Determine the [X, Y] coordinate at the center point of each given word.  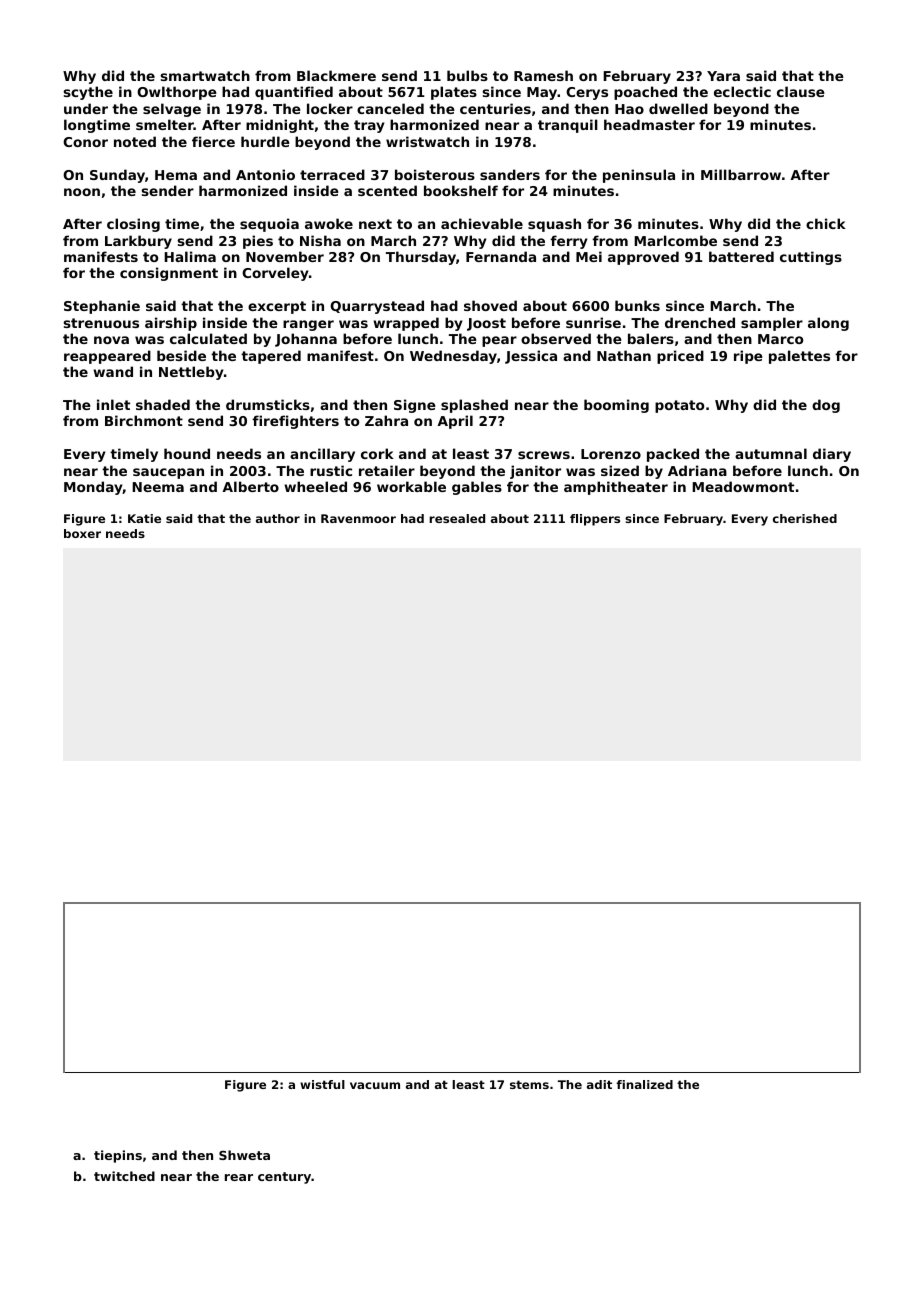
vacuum [375, 1085]
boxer [82, 533]
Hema [176, 175]
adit [599, 1084]
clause [801, 91]
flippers [595, 520]
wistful [322, 1084]
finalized [644, 1084]
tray [369, 126]
